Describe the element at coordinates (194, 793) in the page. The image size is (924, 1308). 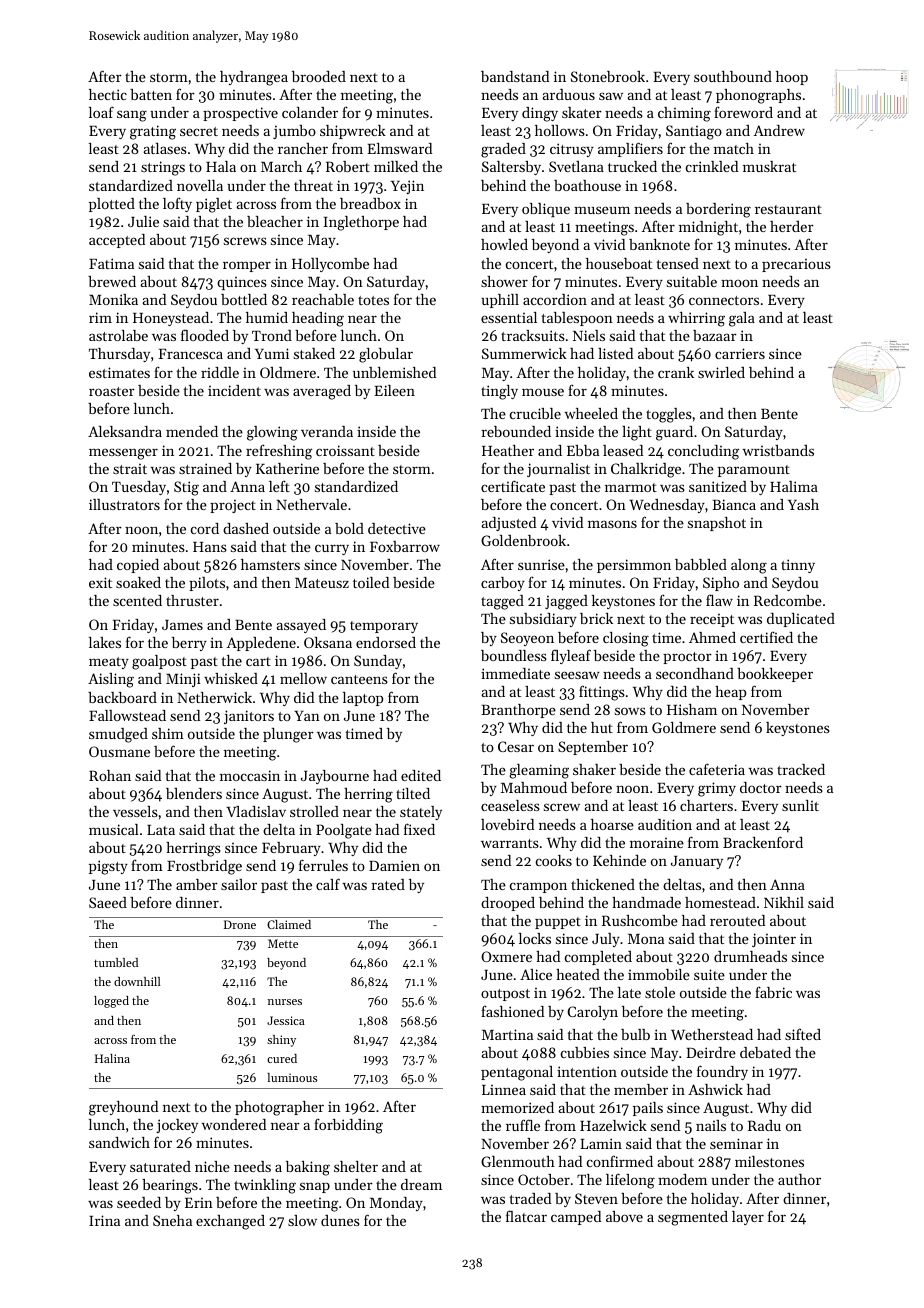
I see `blenders` at that location.
